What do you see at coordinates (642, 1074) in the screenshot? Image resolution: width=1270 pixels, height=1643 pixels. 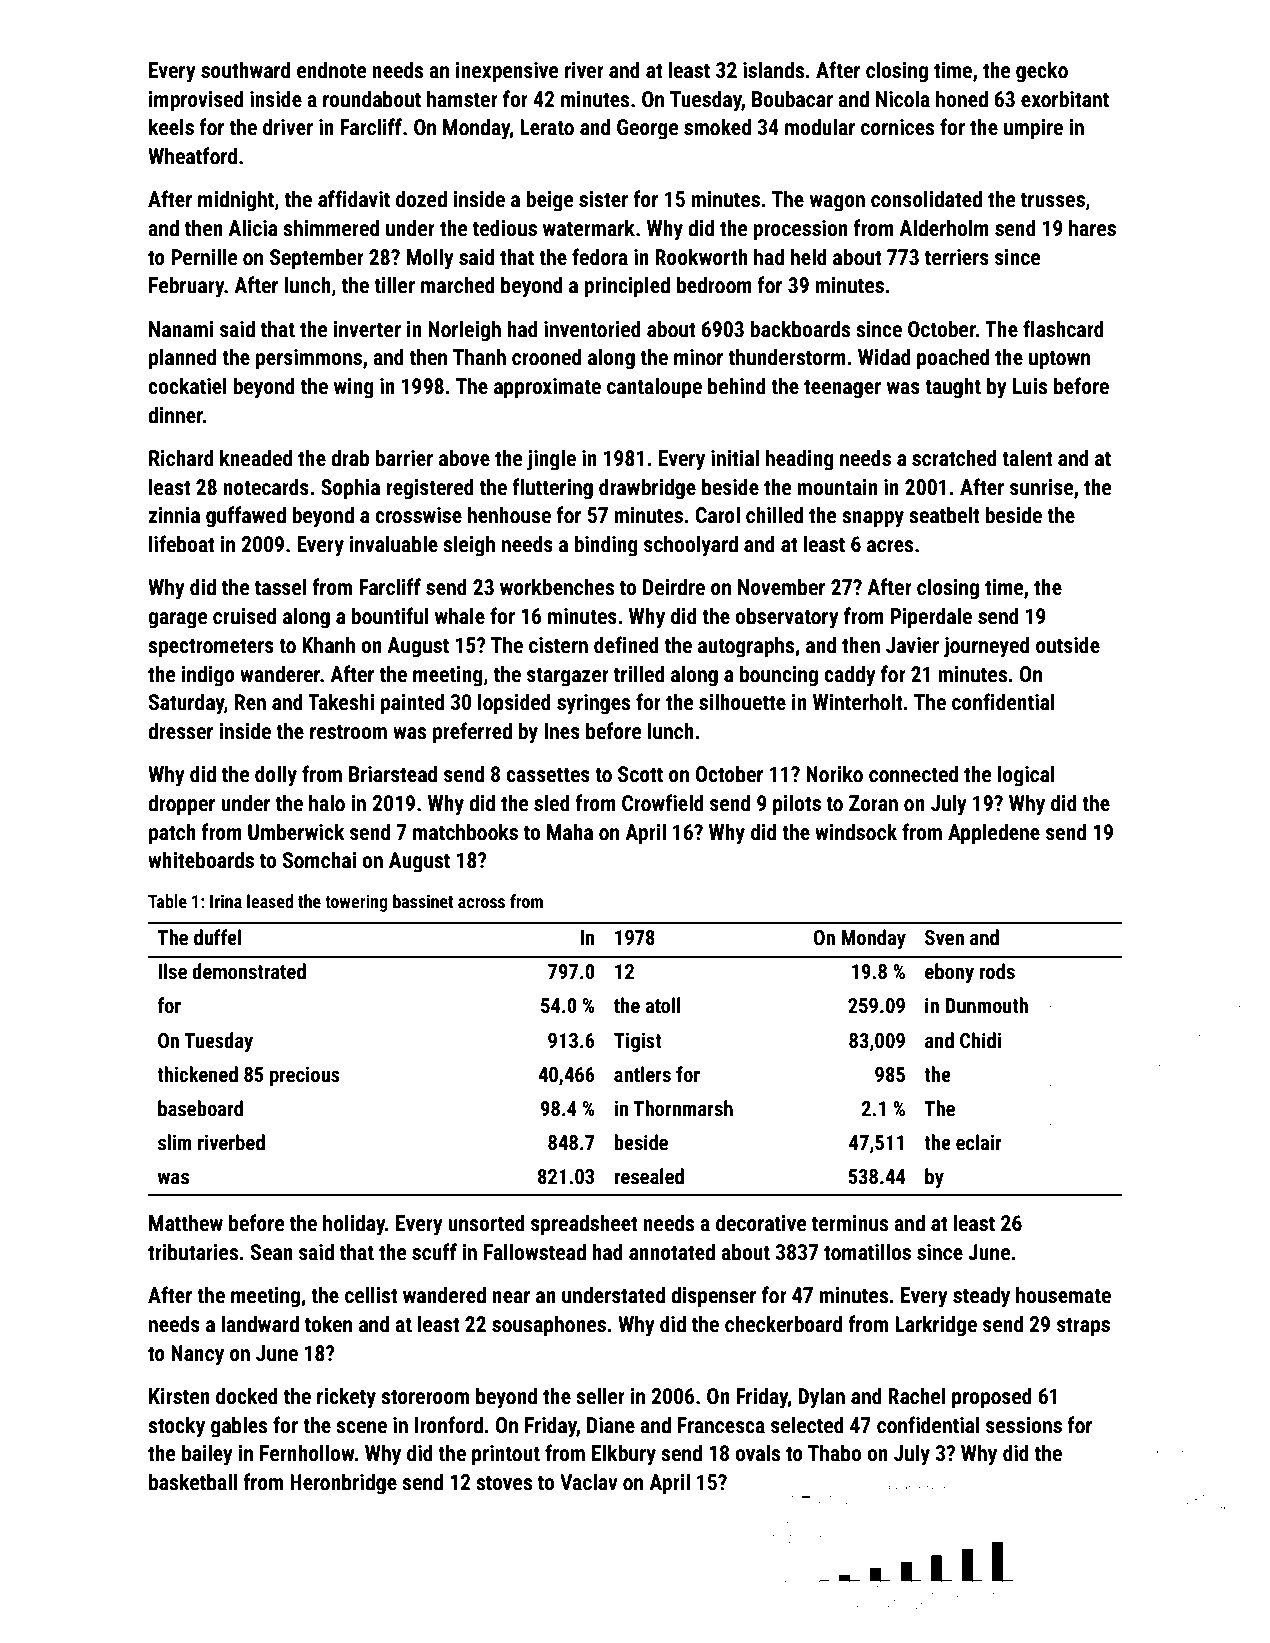 I see `antlers` at bounding box center [642, 1074].
